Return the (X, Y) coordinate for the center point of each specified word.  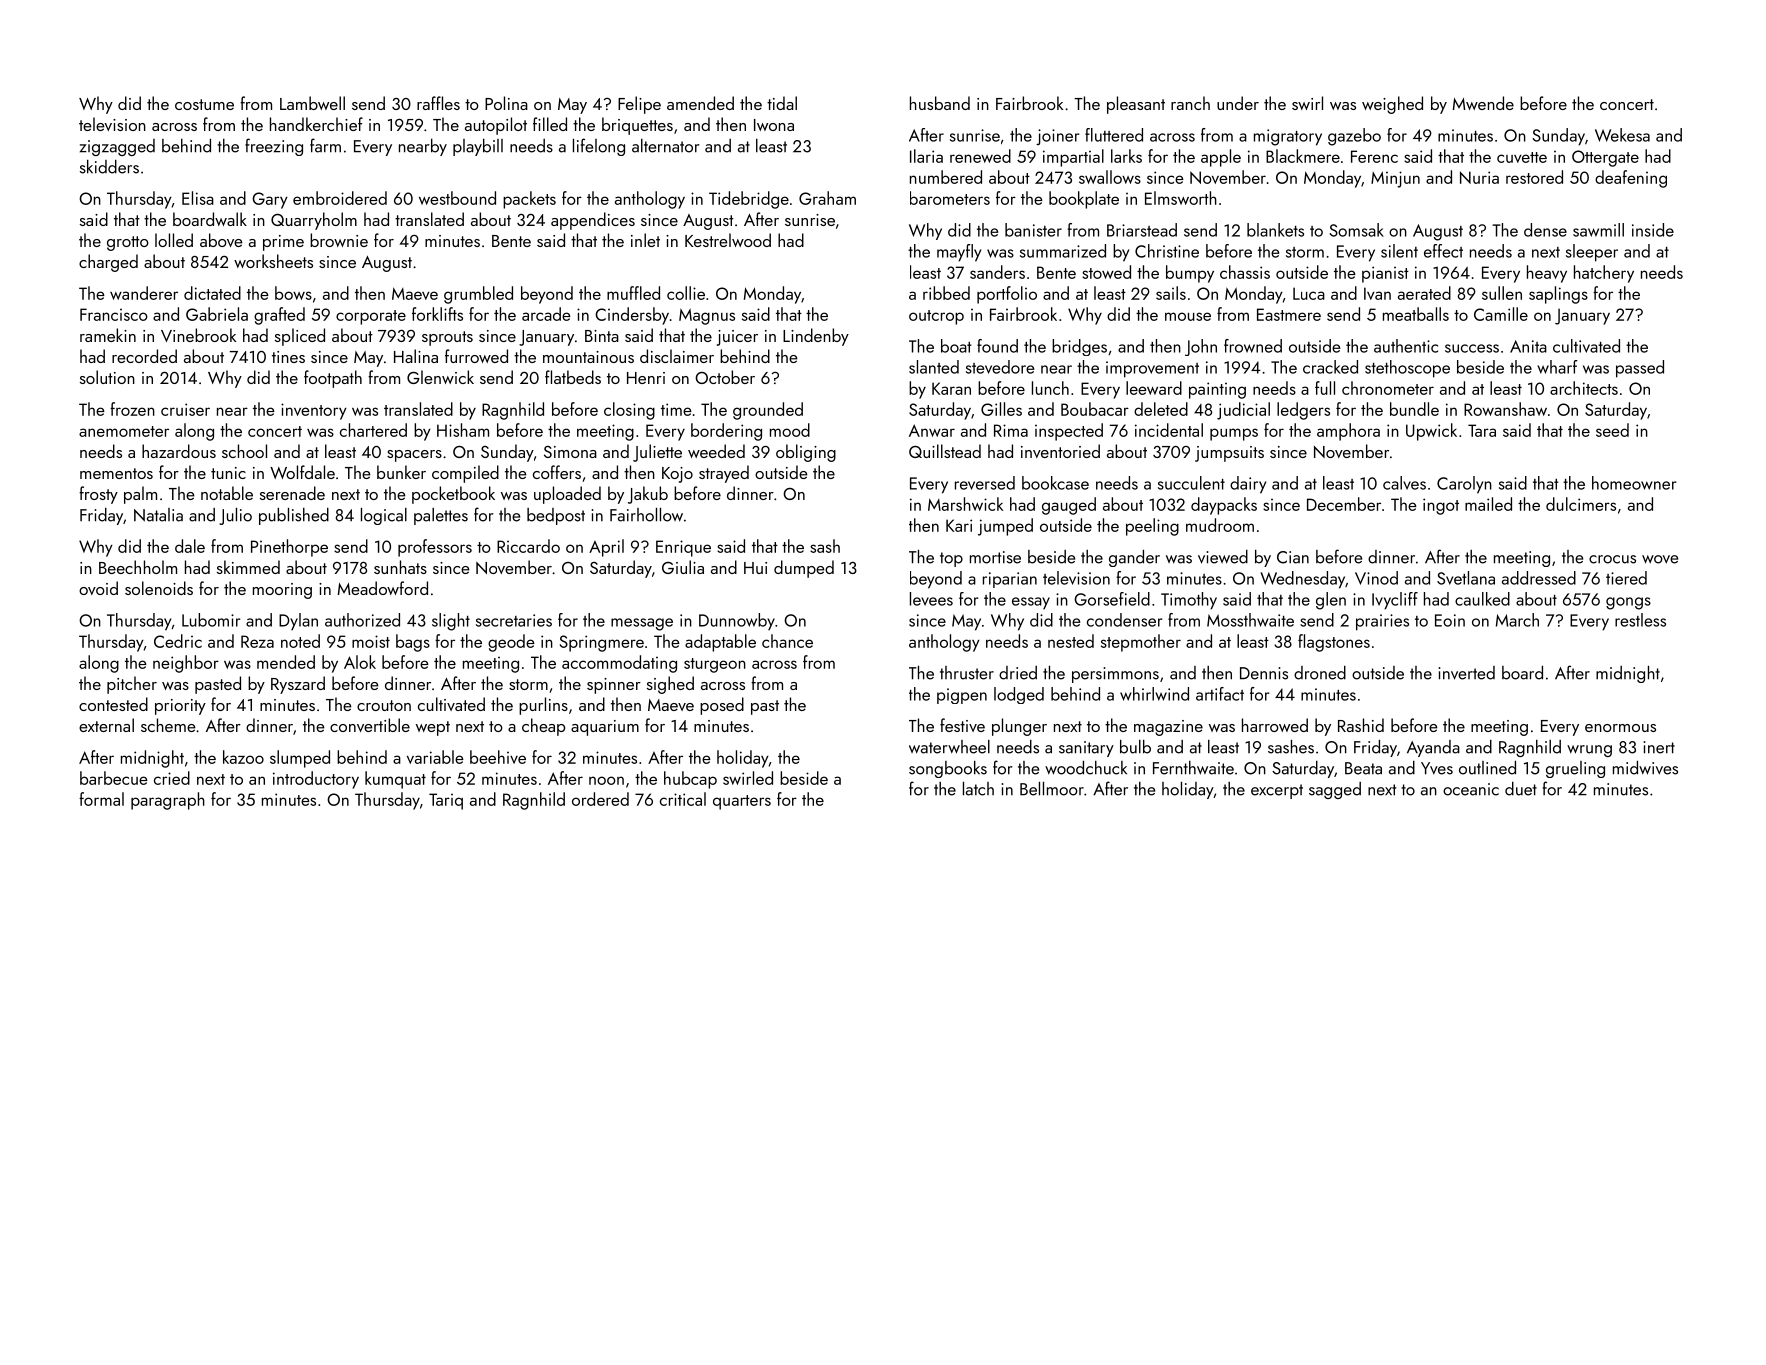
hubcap (690, 780)
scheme (168, 725)
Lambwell (312, 103)
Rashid (1361, 725)
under (1238, 103)
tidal (782, 103)
